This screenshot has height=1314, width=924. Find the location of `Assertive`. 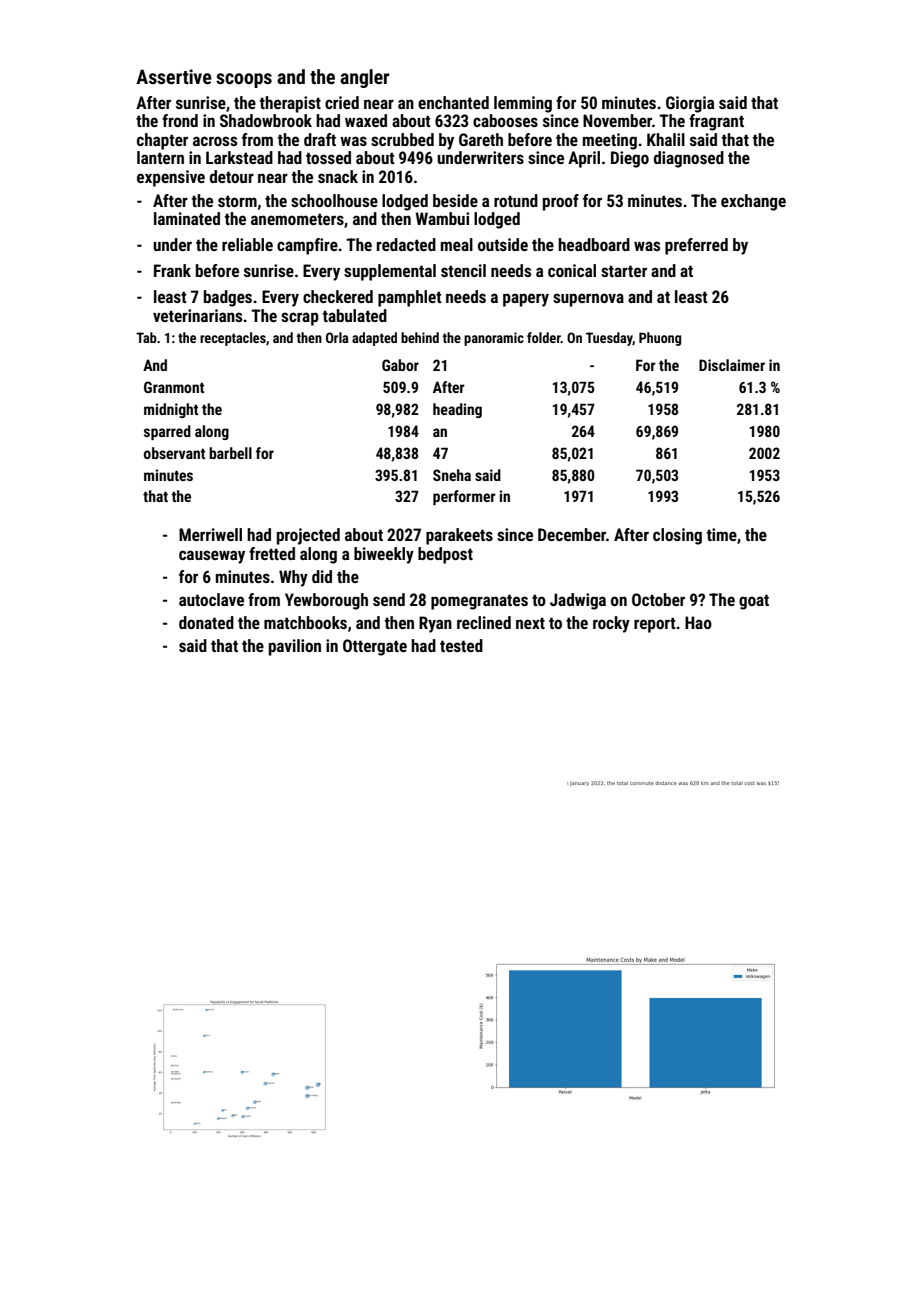

Assertive is located at coordinates (174, 76).
